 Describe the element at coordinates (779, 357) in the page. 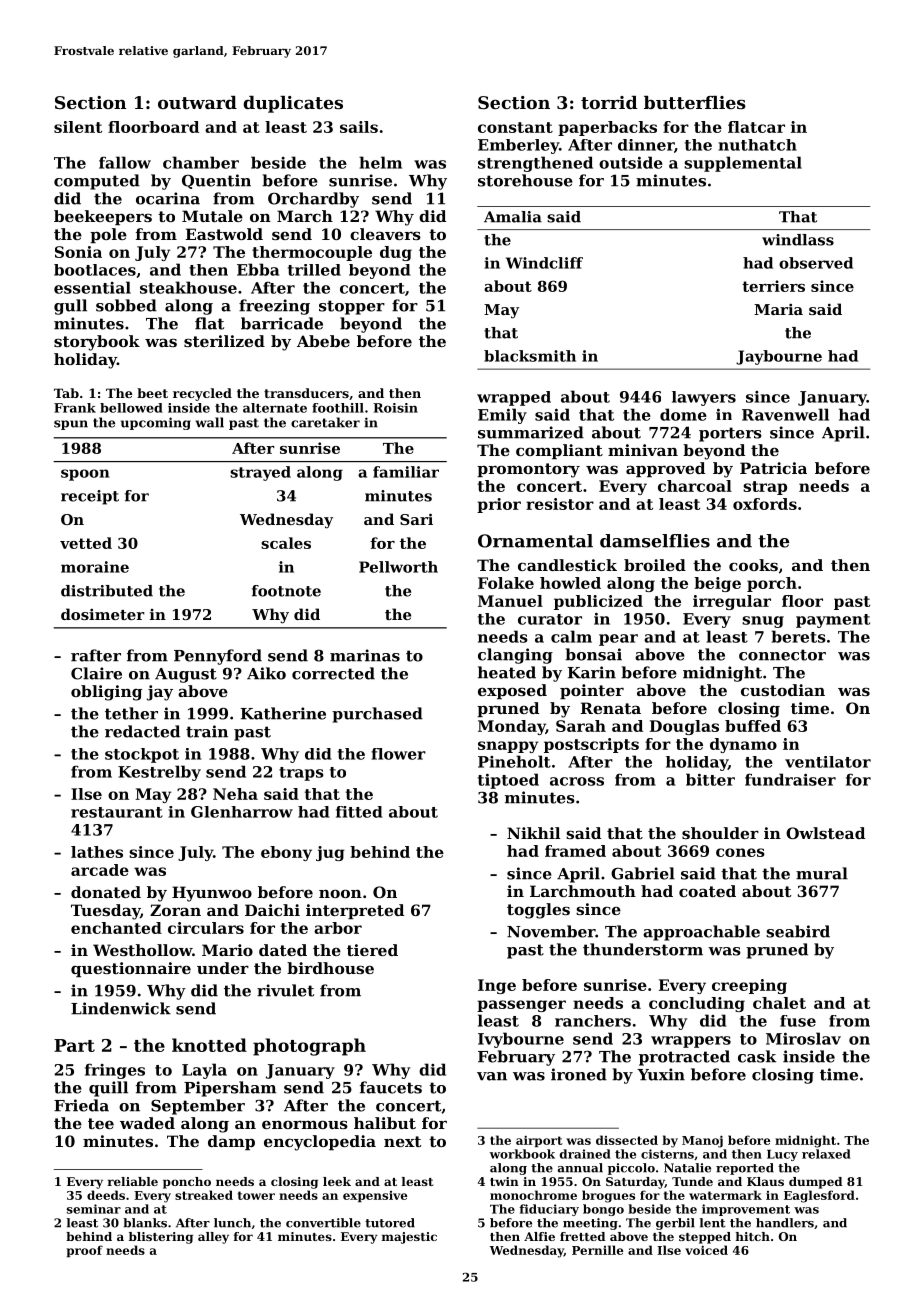

I see `Jaybourne` at that location.
